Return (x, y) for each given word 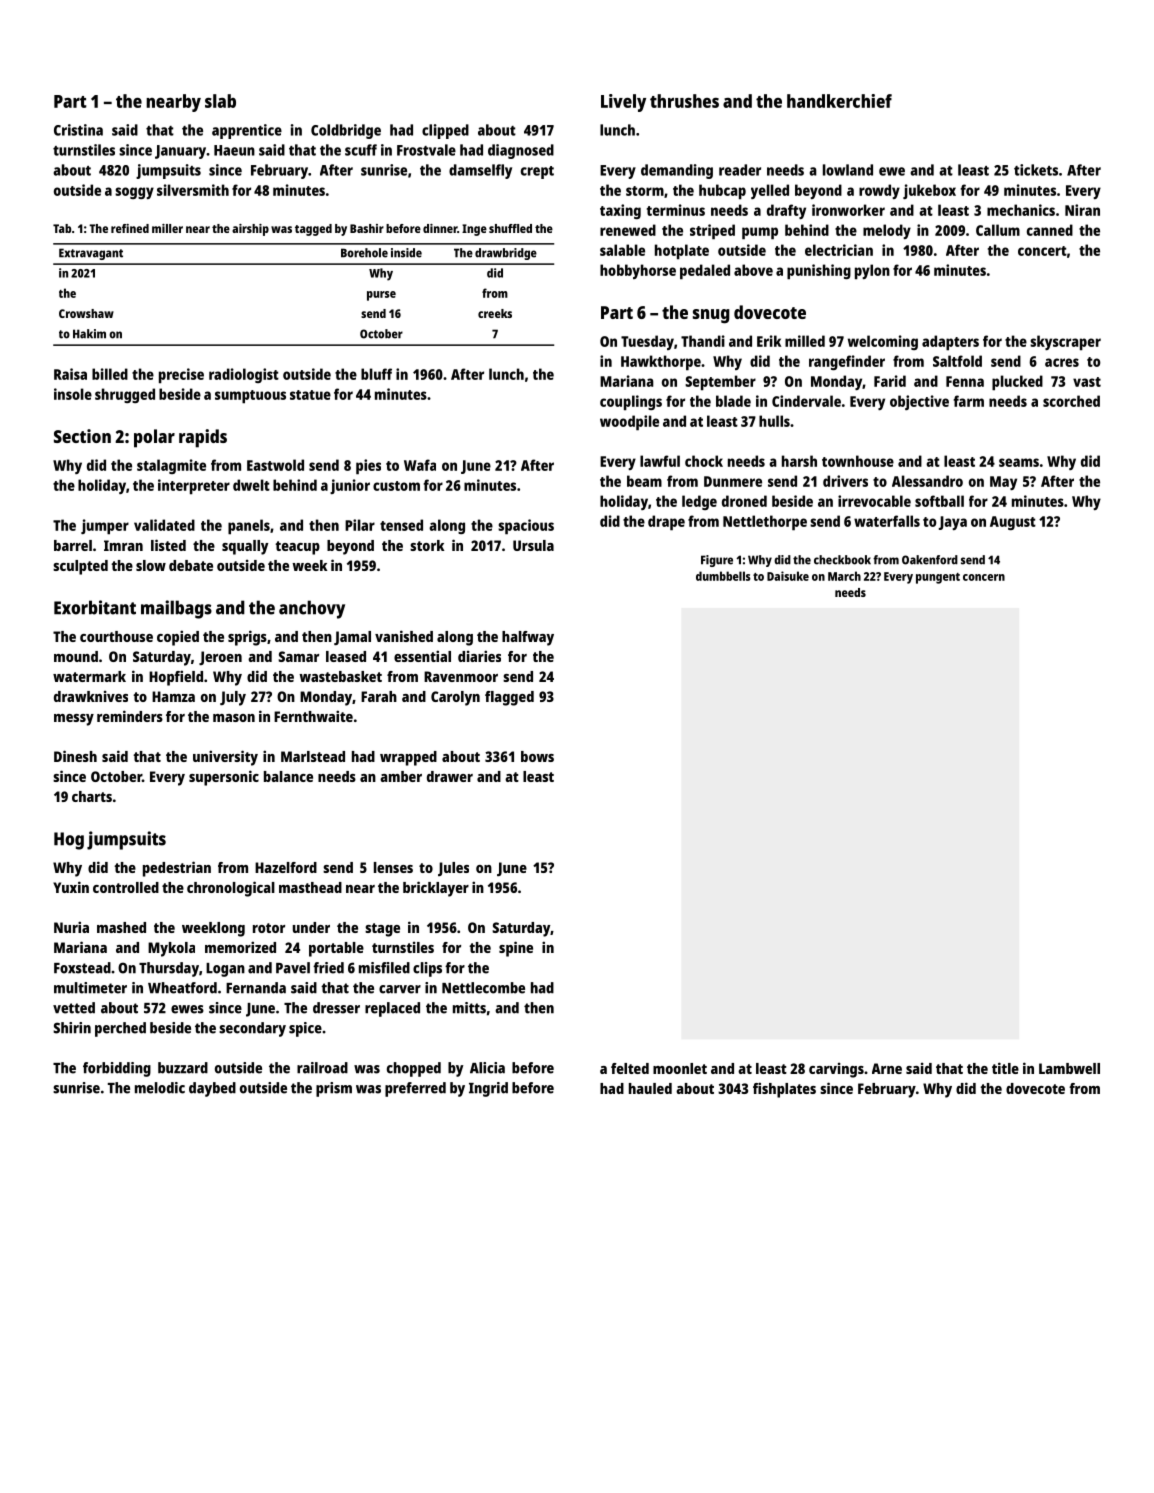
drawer (450, 776)
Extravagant (91, 254)
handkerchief (839, 101)
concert (1042, 251)
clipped (445, 131)
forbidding (117, 1069)
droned (744, 501)
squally (245, 547)
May (1003, 483)
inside (406, 253)
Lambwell (1069, 1068)
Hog (69, 841)
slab (220, 101)
